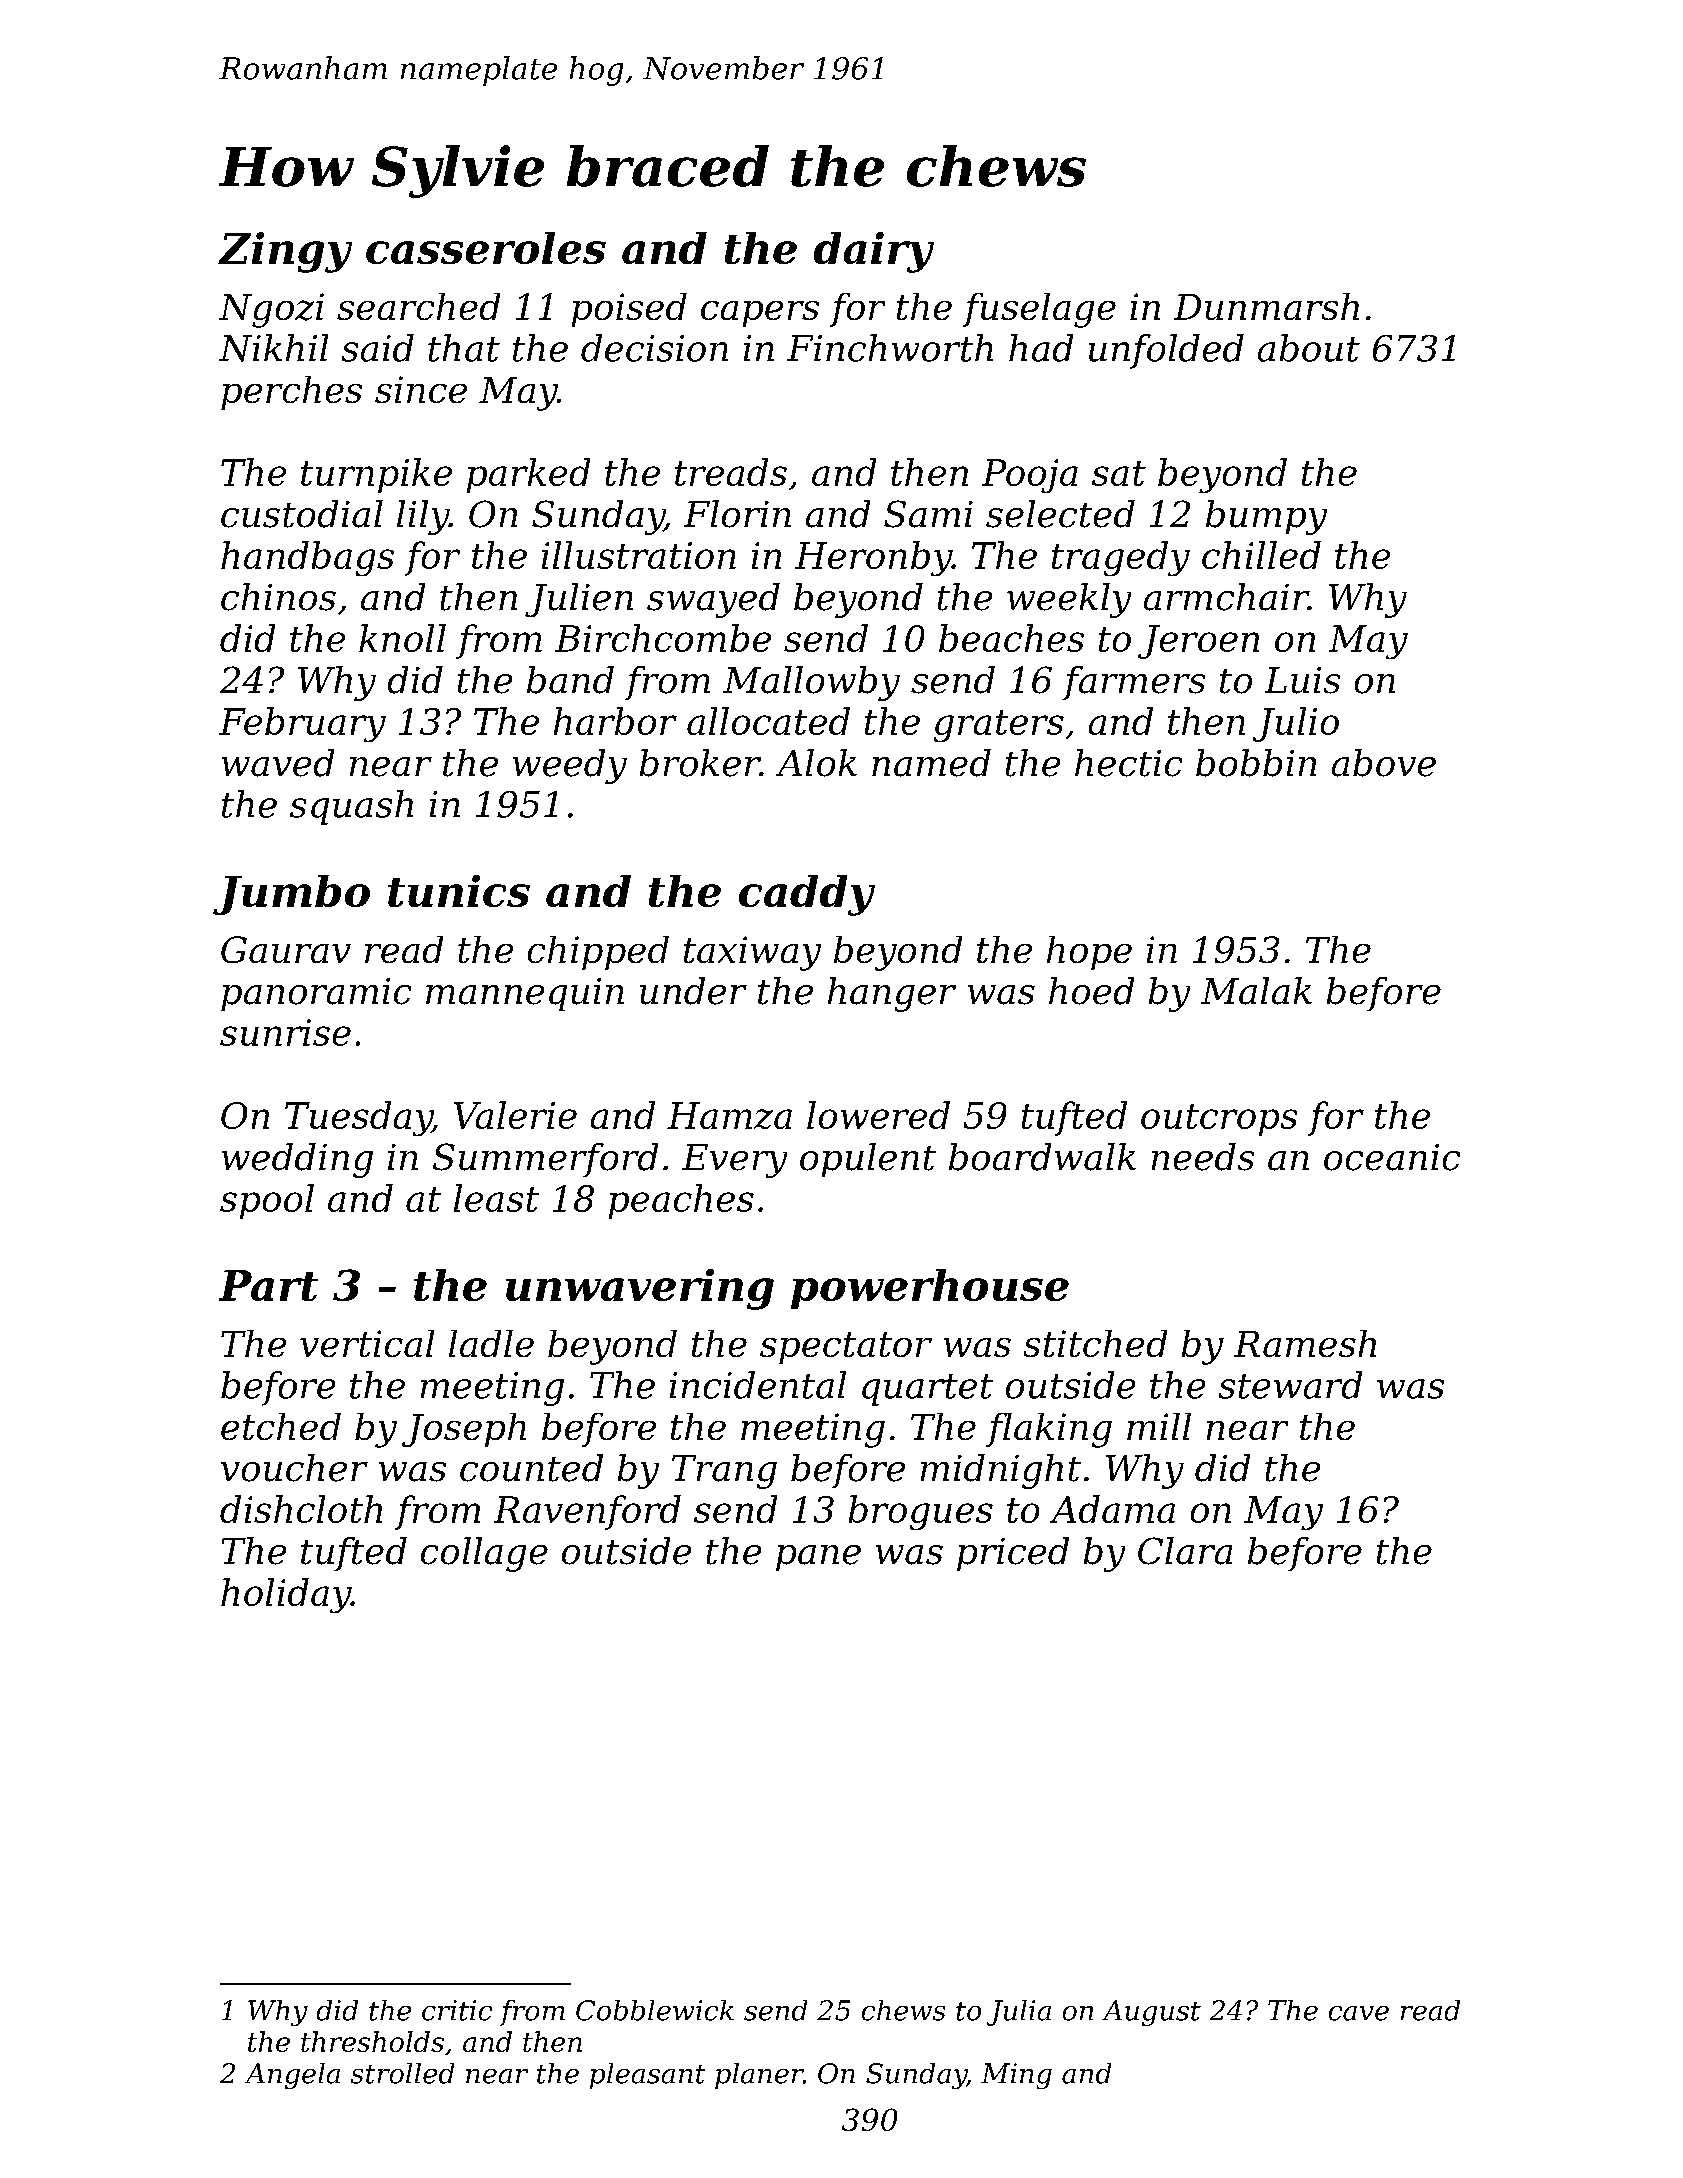  What do you see at coordinates (734, 1161) in the page?
I see `Every` at bounding box center [734, 1161].
